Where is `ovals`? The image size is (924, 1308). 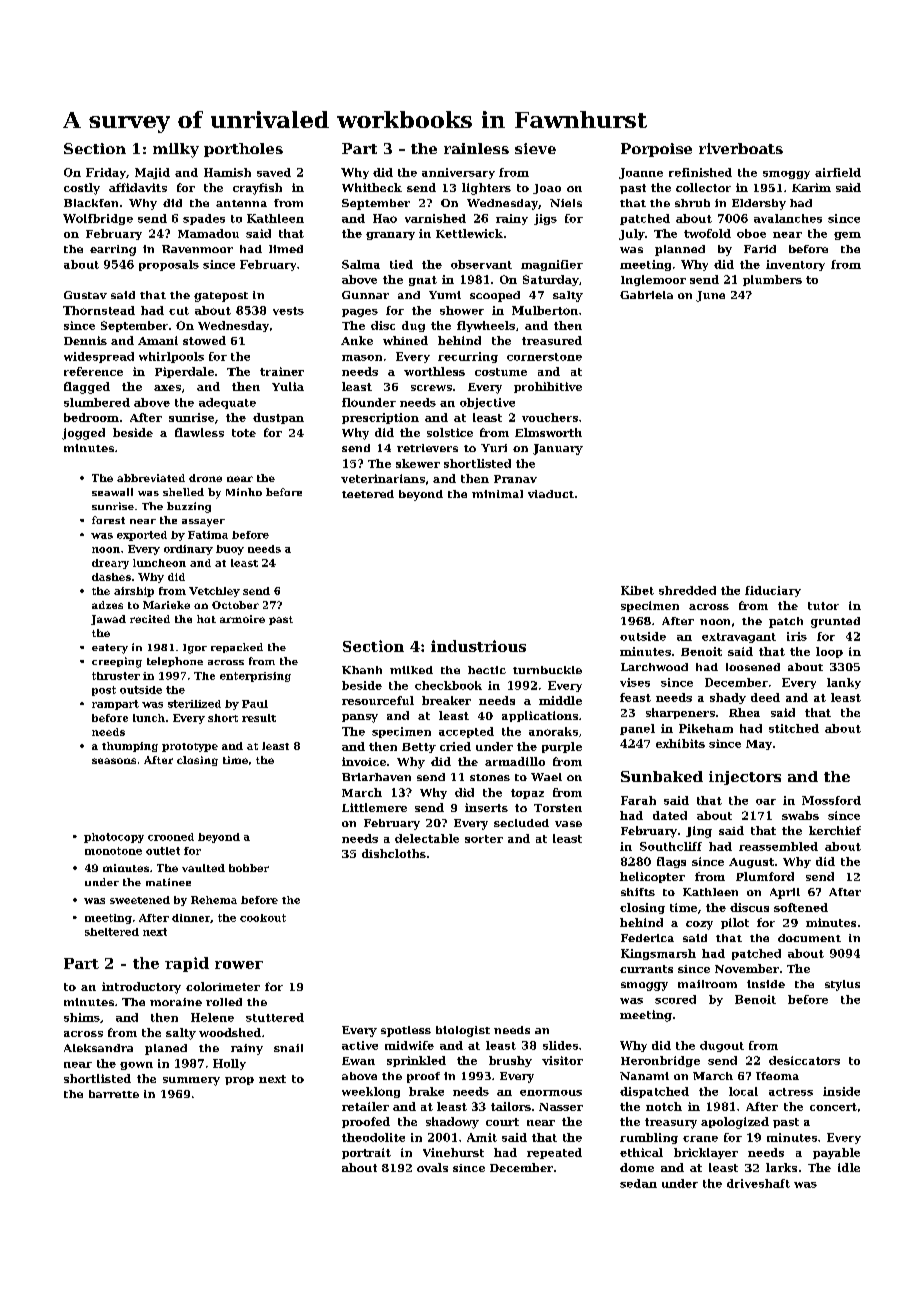 ovals is located at coordinates (432, 1167).
